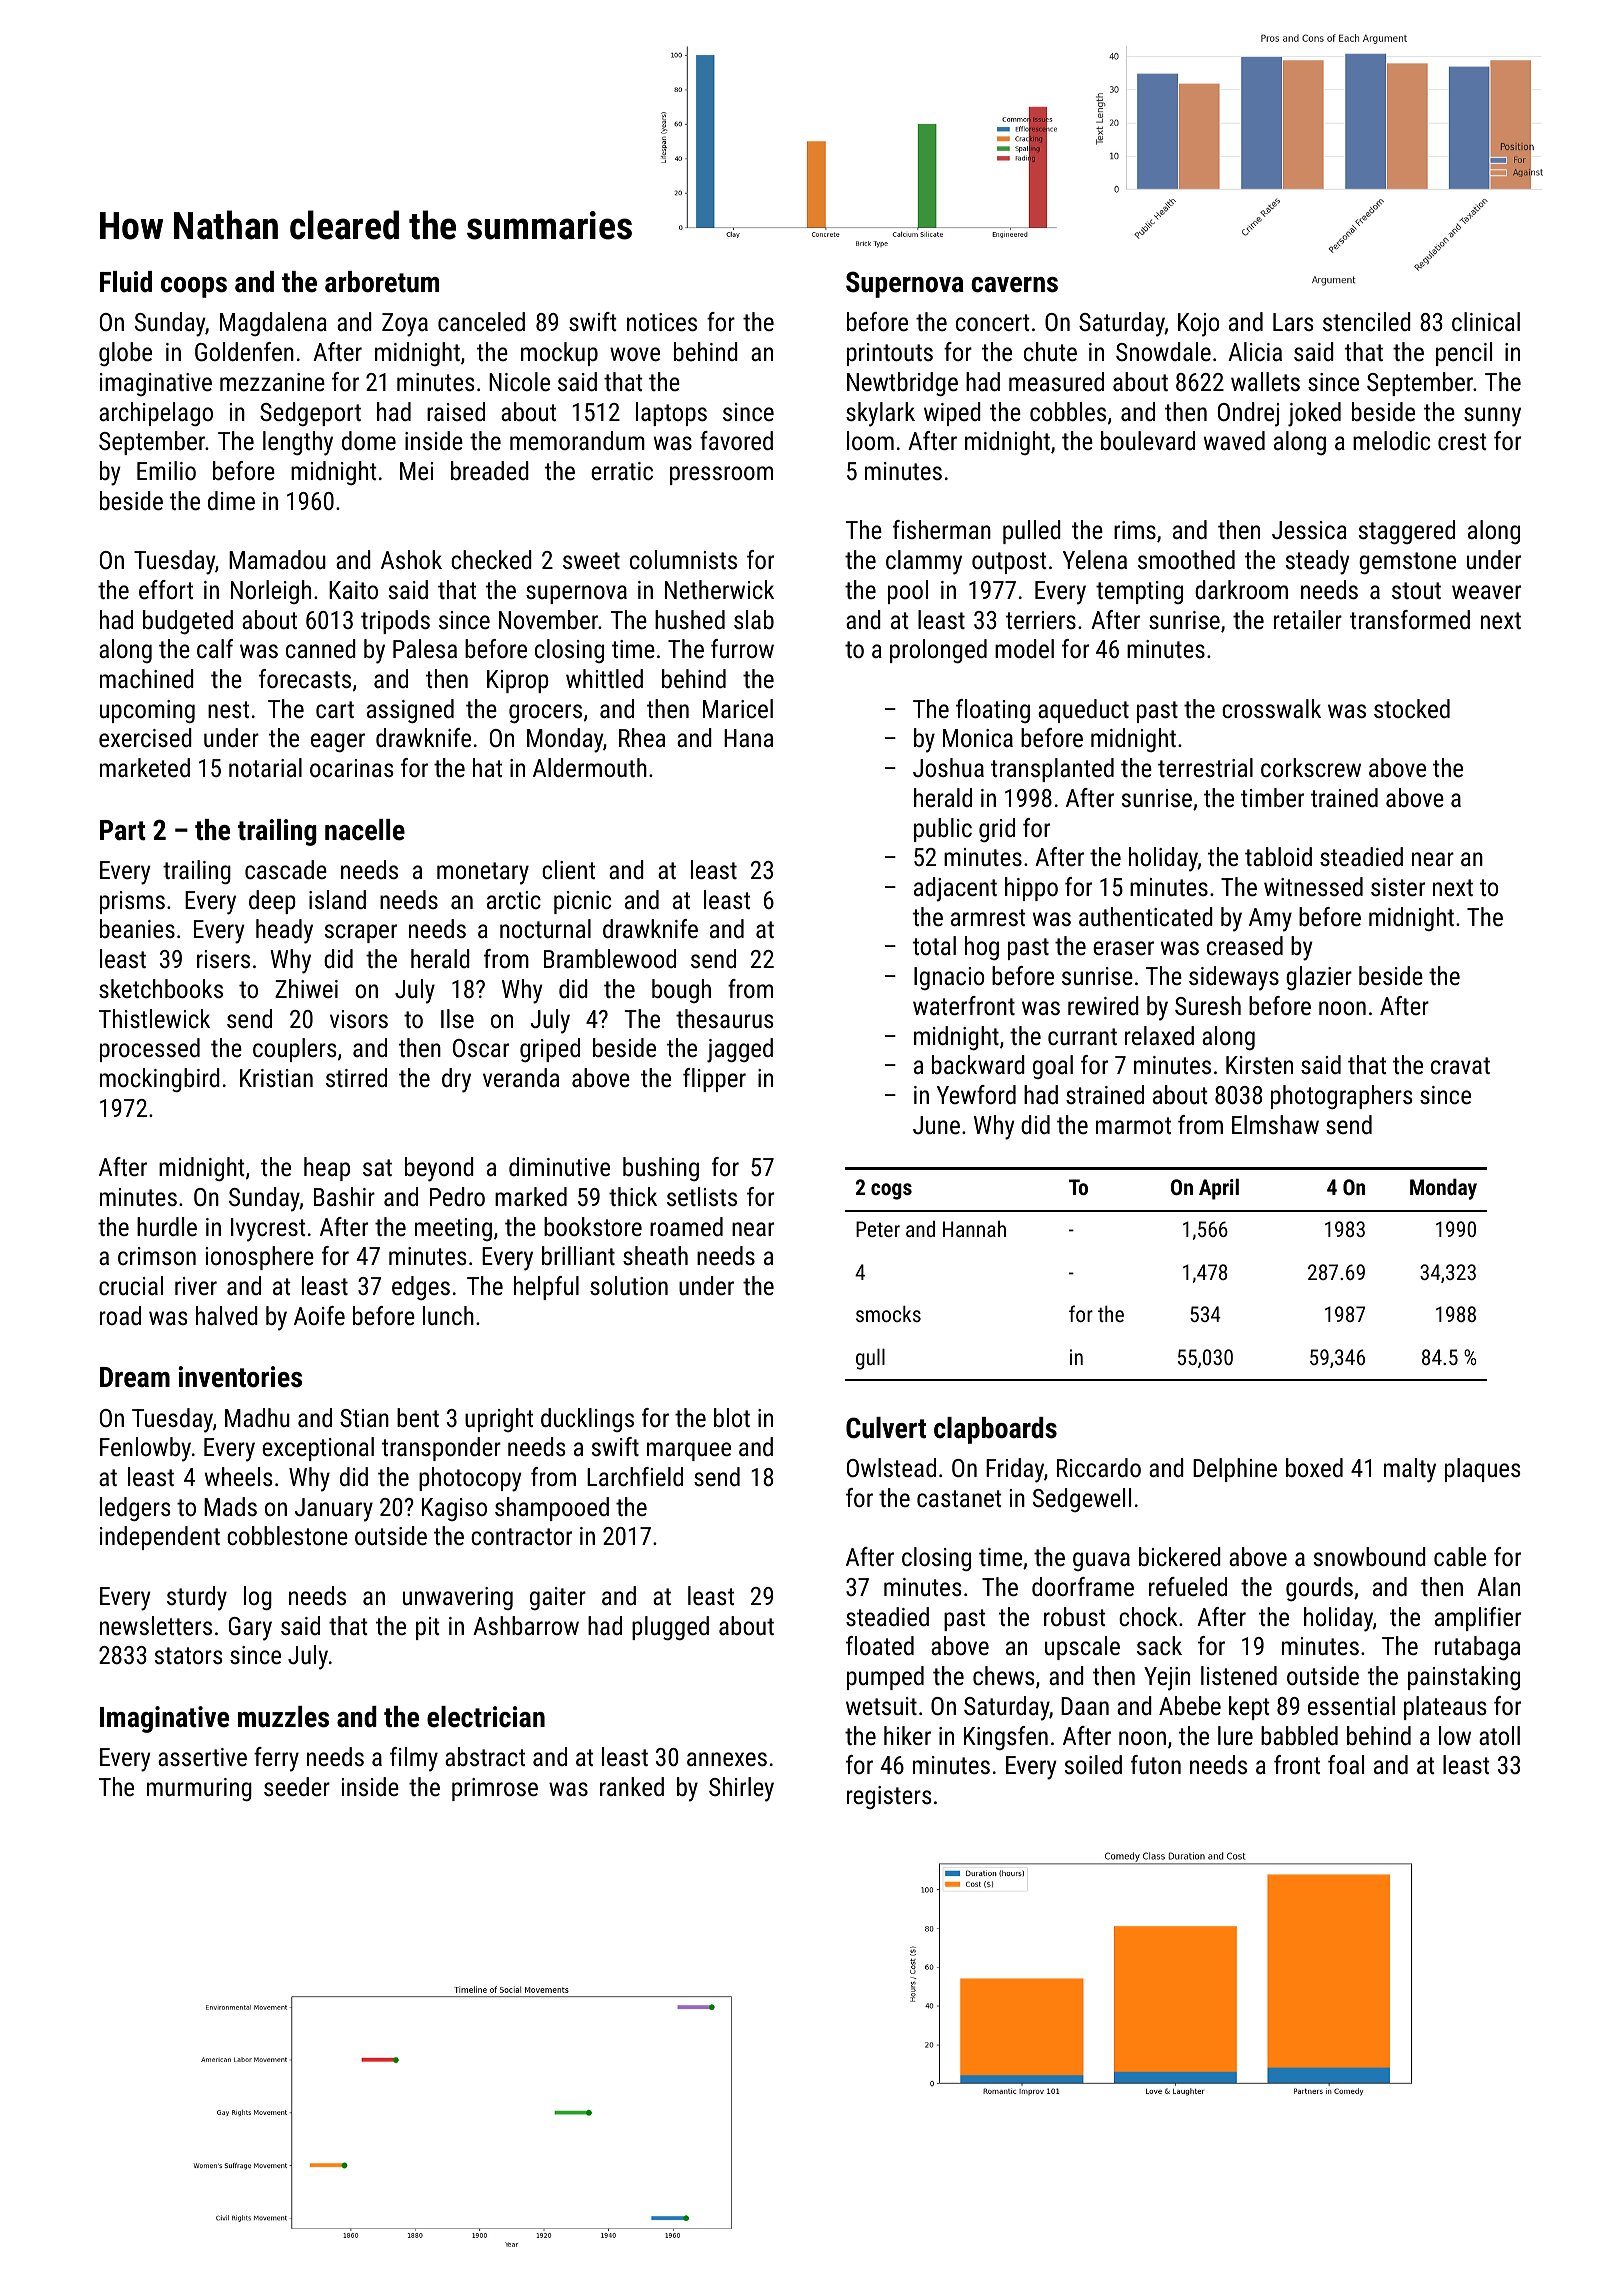  What do you see at coordinates (886, 1428) in the screenshot?
I see `Culvert` at bounding box center [886, 1428].
